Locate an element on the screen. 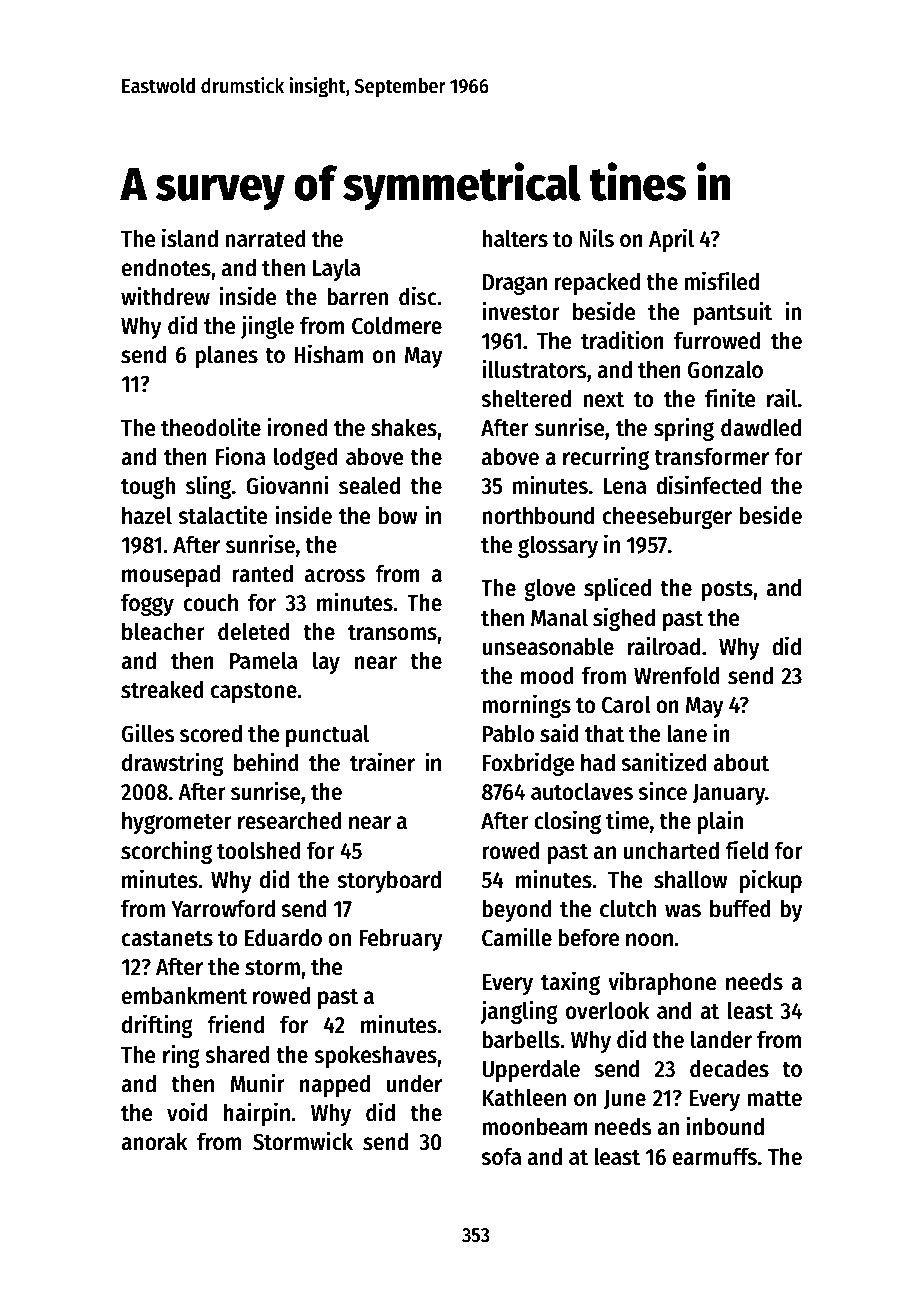 This screenshot has height=1311, width=924. halters is located at coordinates (515, 238).
